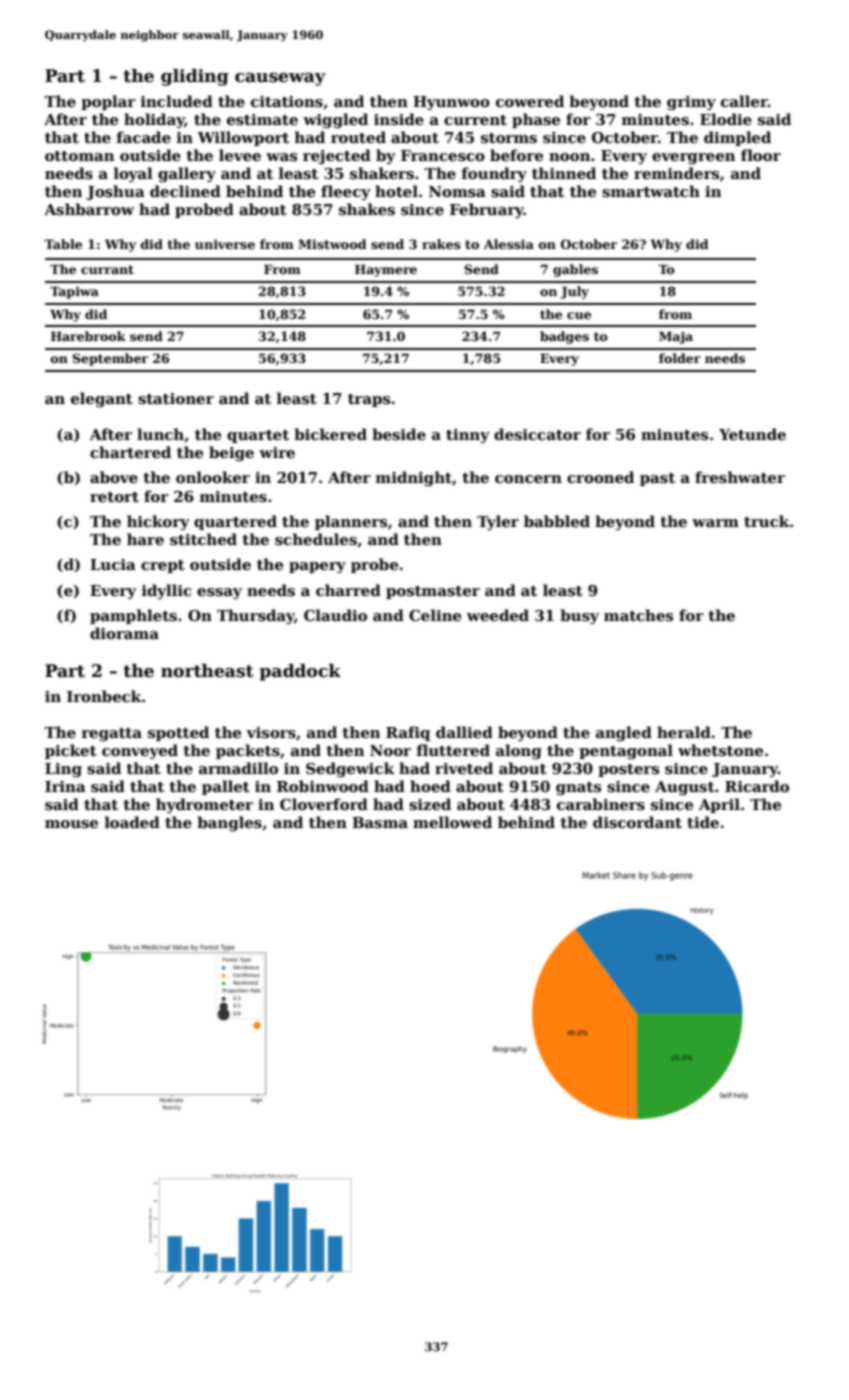  Describe the element at coordinates (195, 77) in the page. I see `gliding` at that location.
